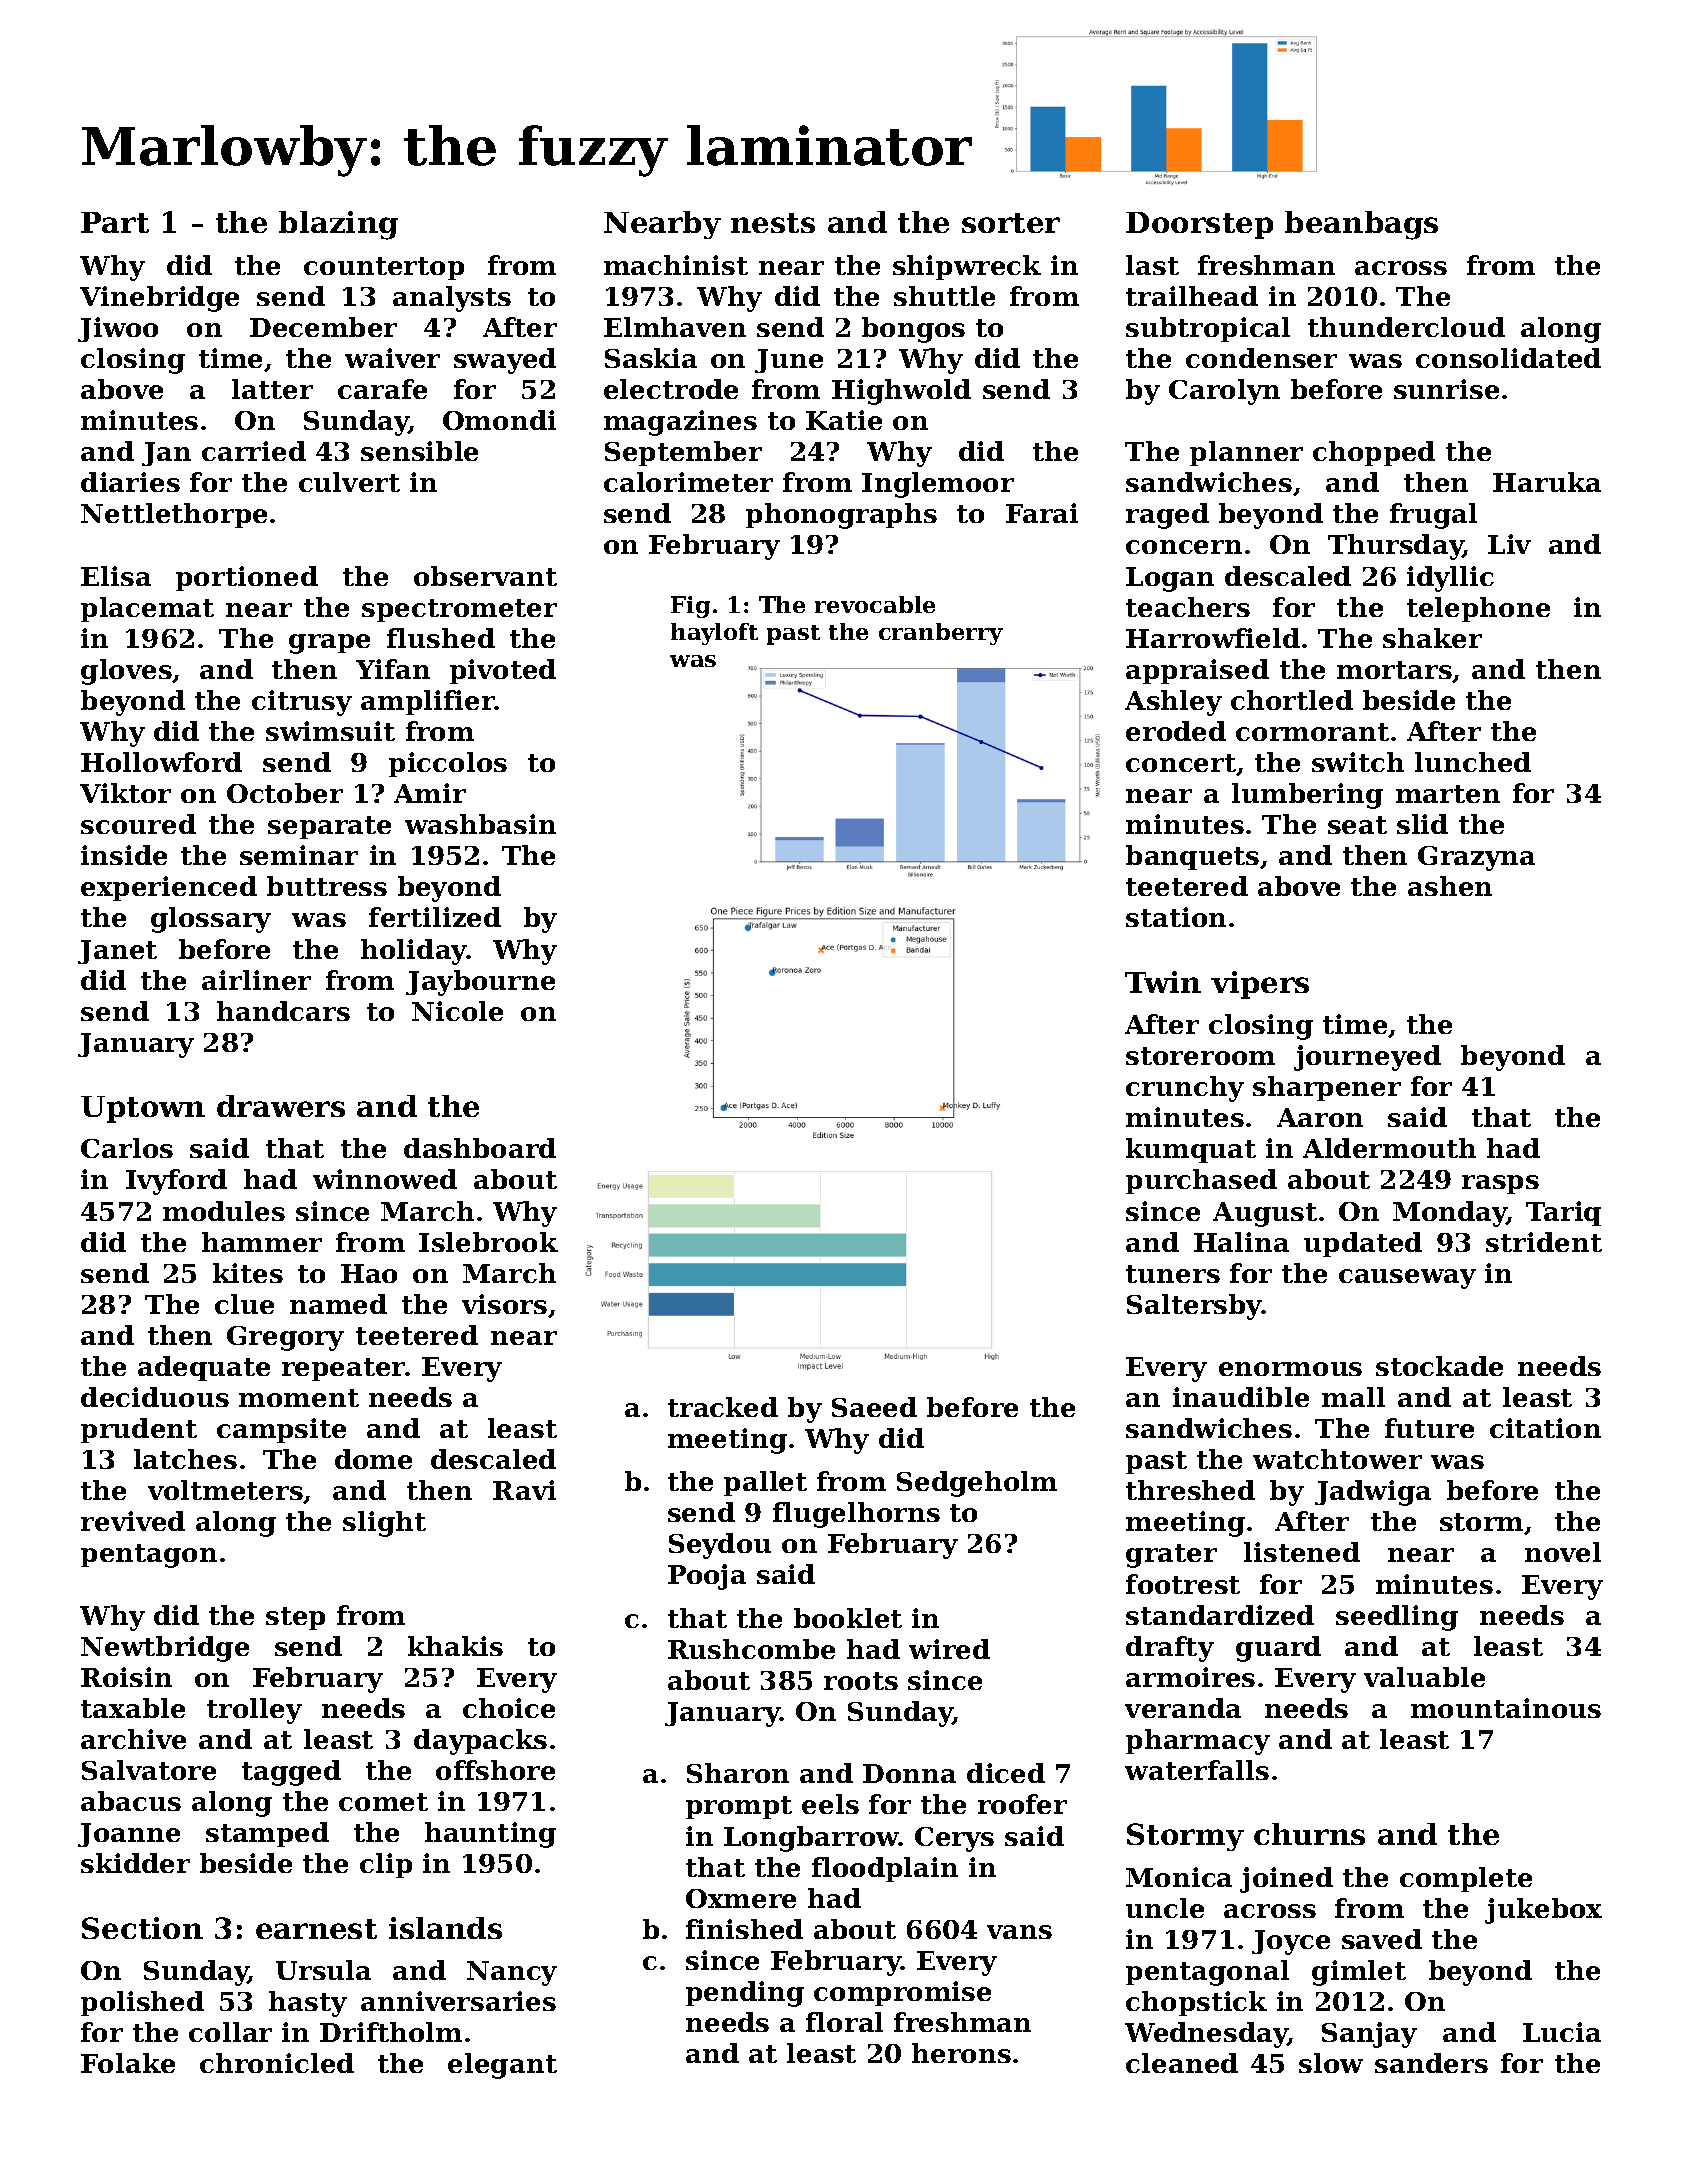 This screenshot has height=2178, width=1683. What do you see at coordinates (1361, 225) in the screenshot?
I see `beanbags` at bounding box center [1361, 225].
